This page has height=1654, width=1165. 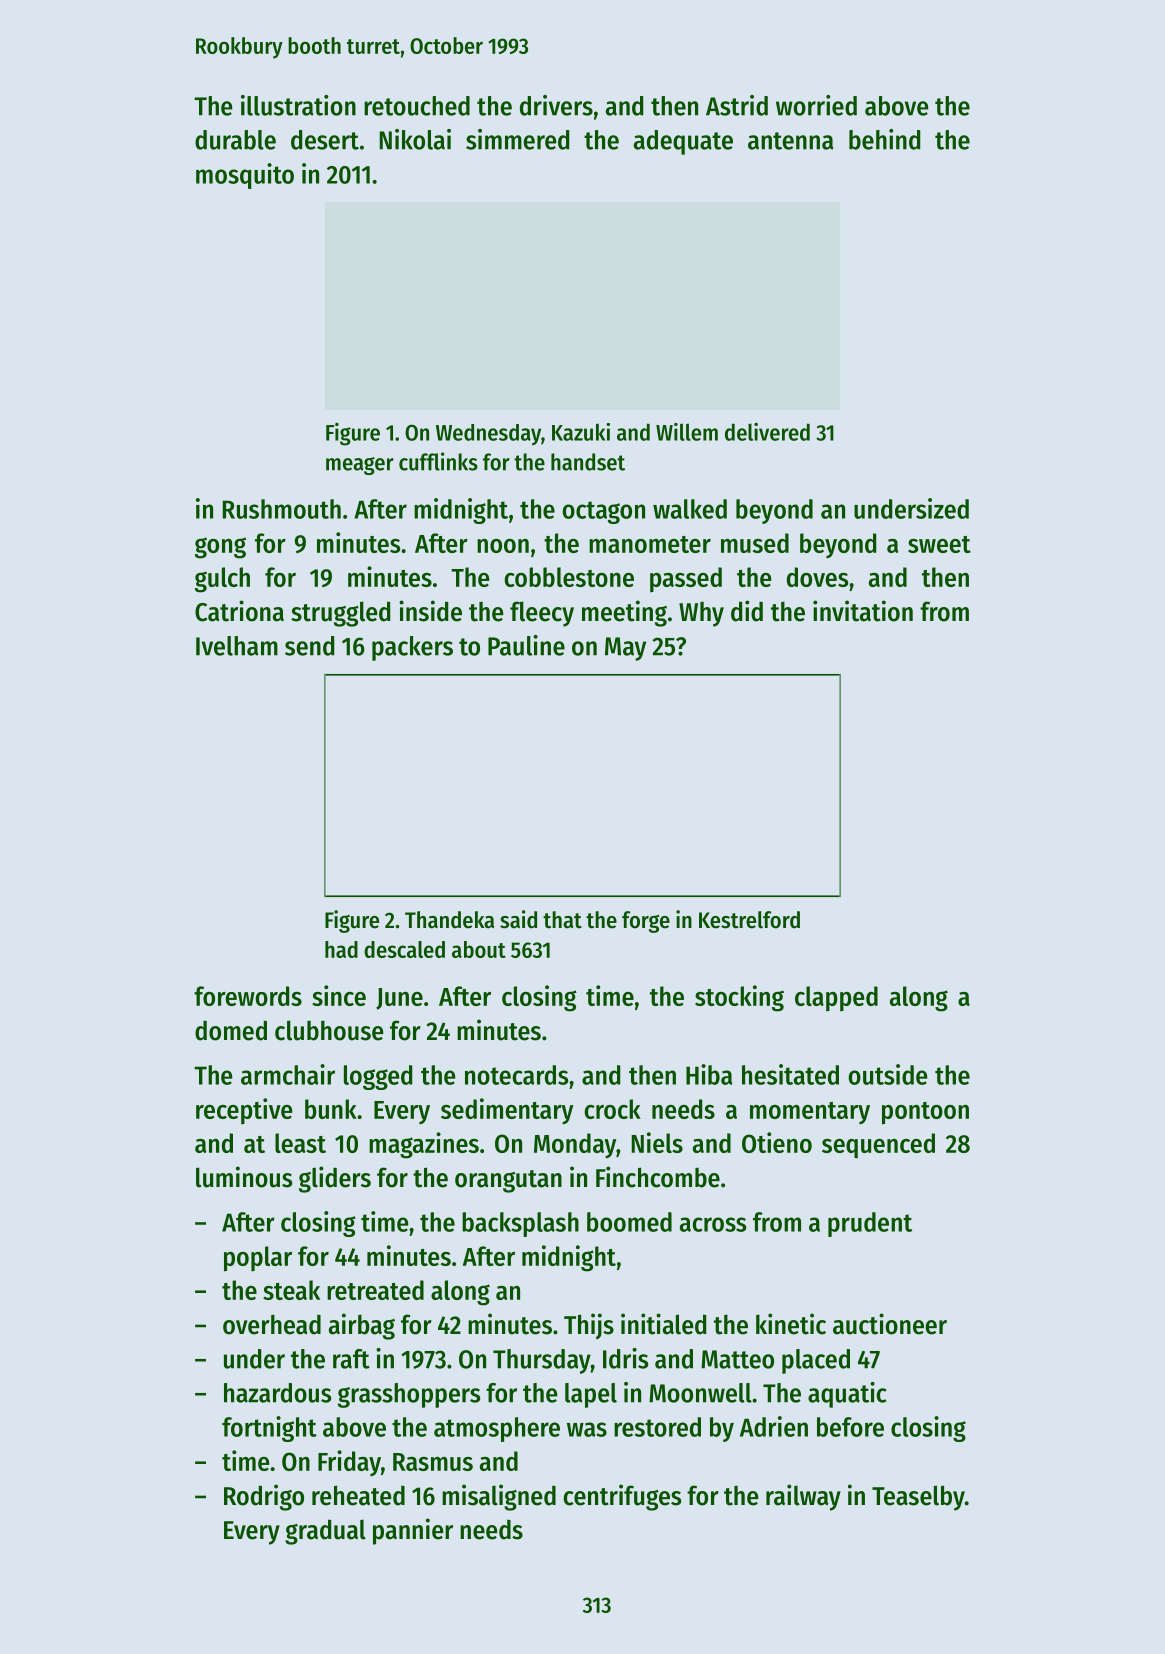 What do you see at coordinates (737, 105) in the page?
I see `Astrid` at bounding box center [737, 105].
